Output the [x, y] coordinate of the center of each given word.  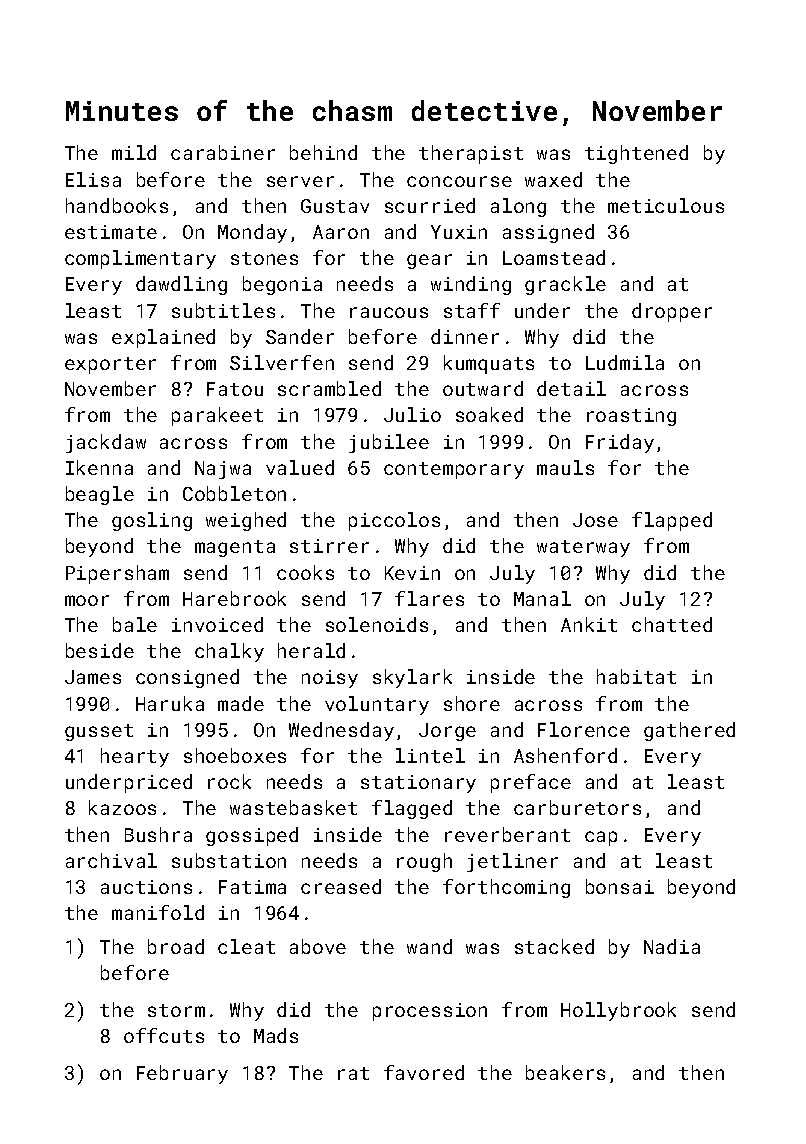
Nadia [672, 946]
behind [323, 152]
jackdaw [106, 443]
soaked [489, 414]
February [182, 1074]
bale [135, 624]
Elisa [93, 179]
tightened [636, 154]
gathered [689, 731]
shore [472, 703]
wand [429, 946]
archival [111, 860]
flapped [672, 521]
